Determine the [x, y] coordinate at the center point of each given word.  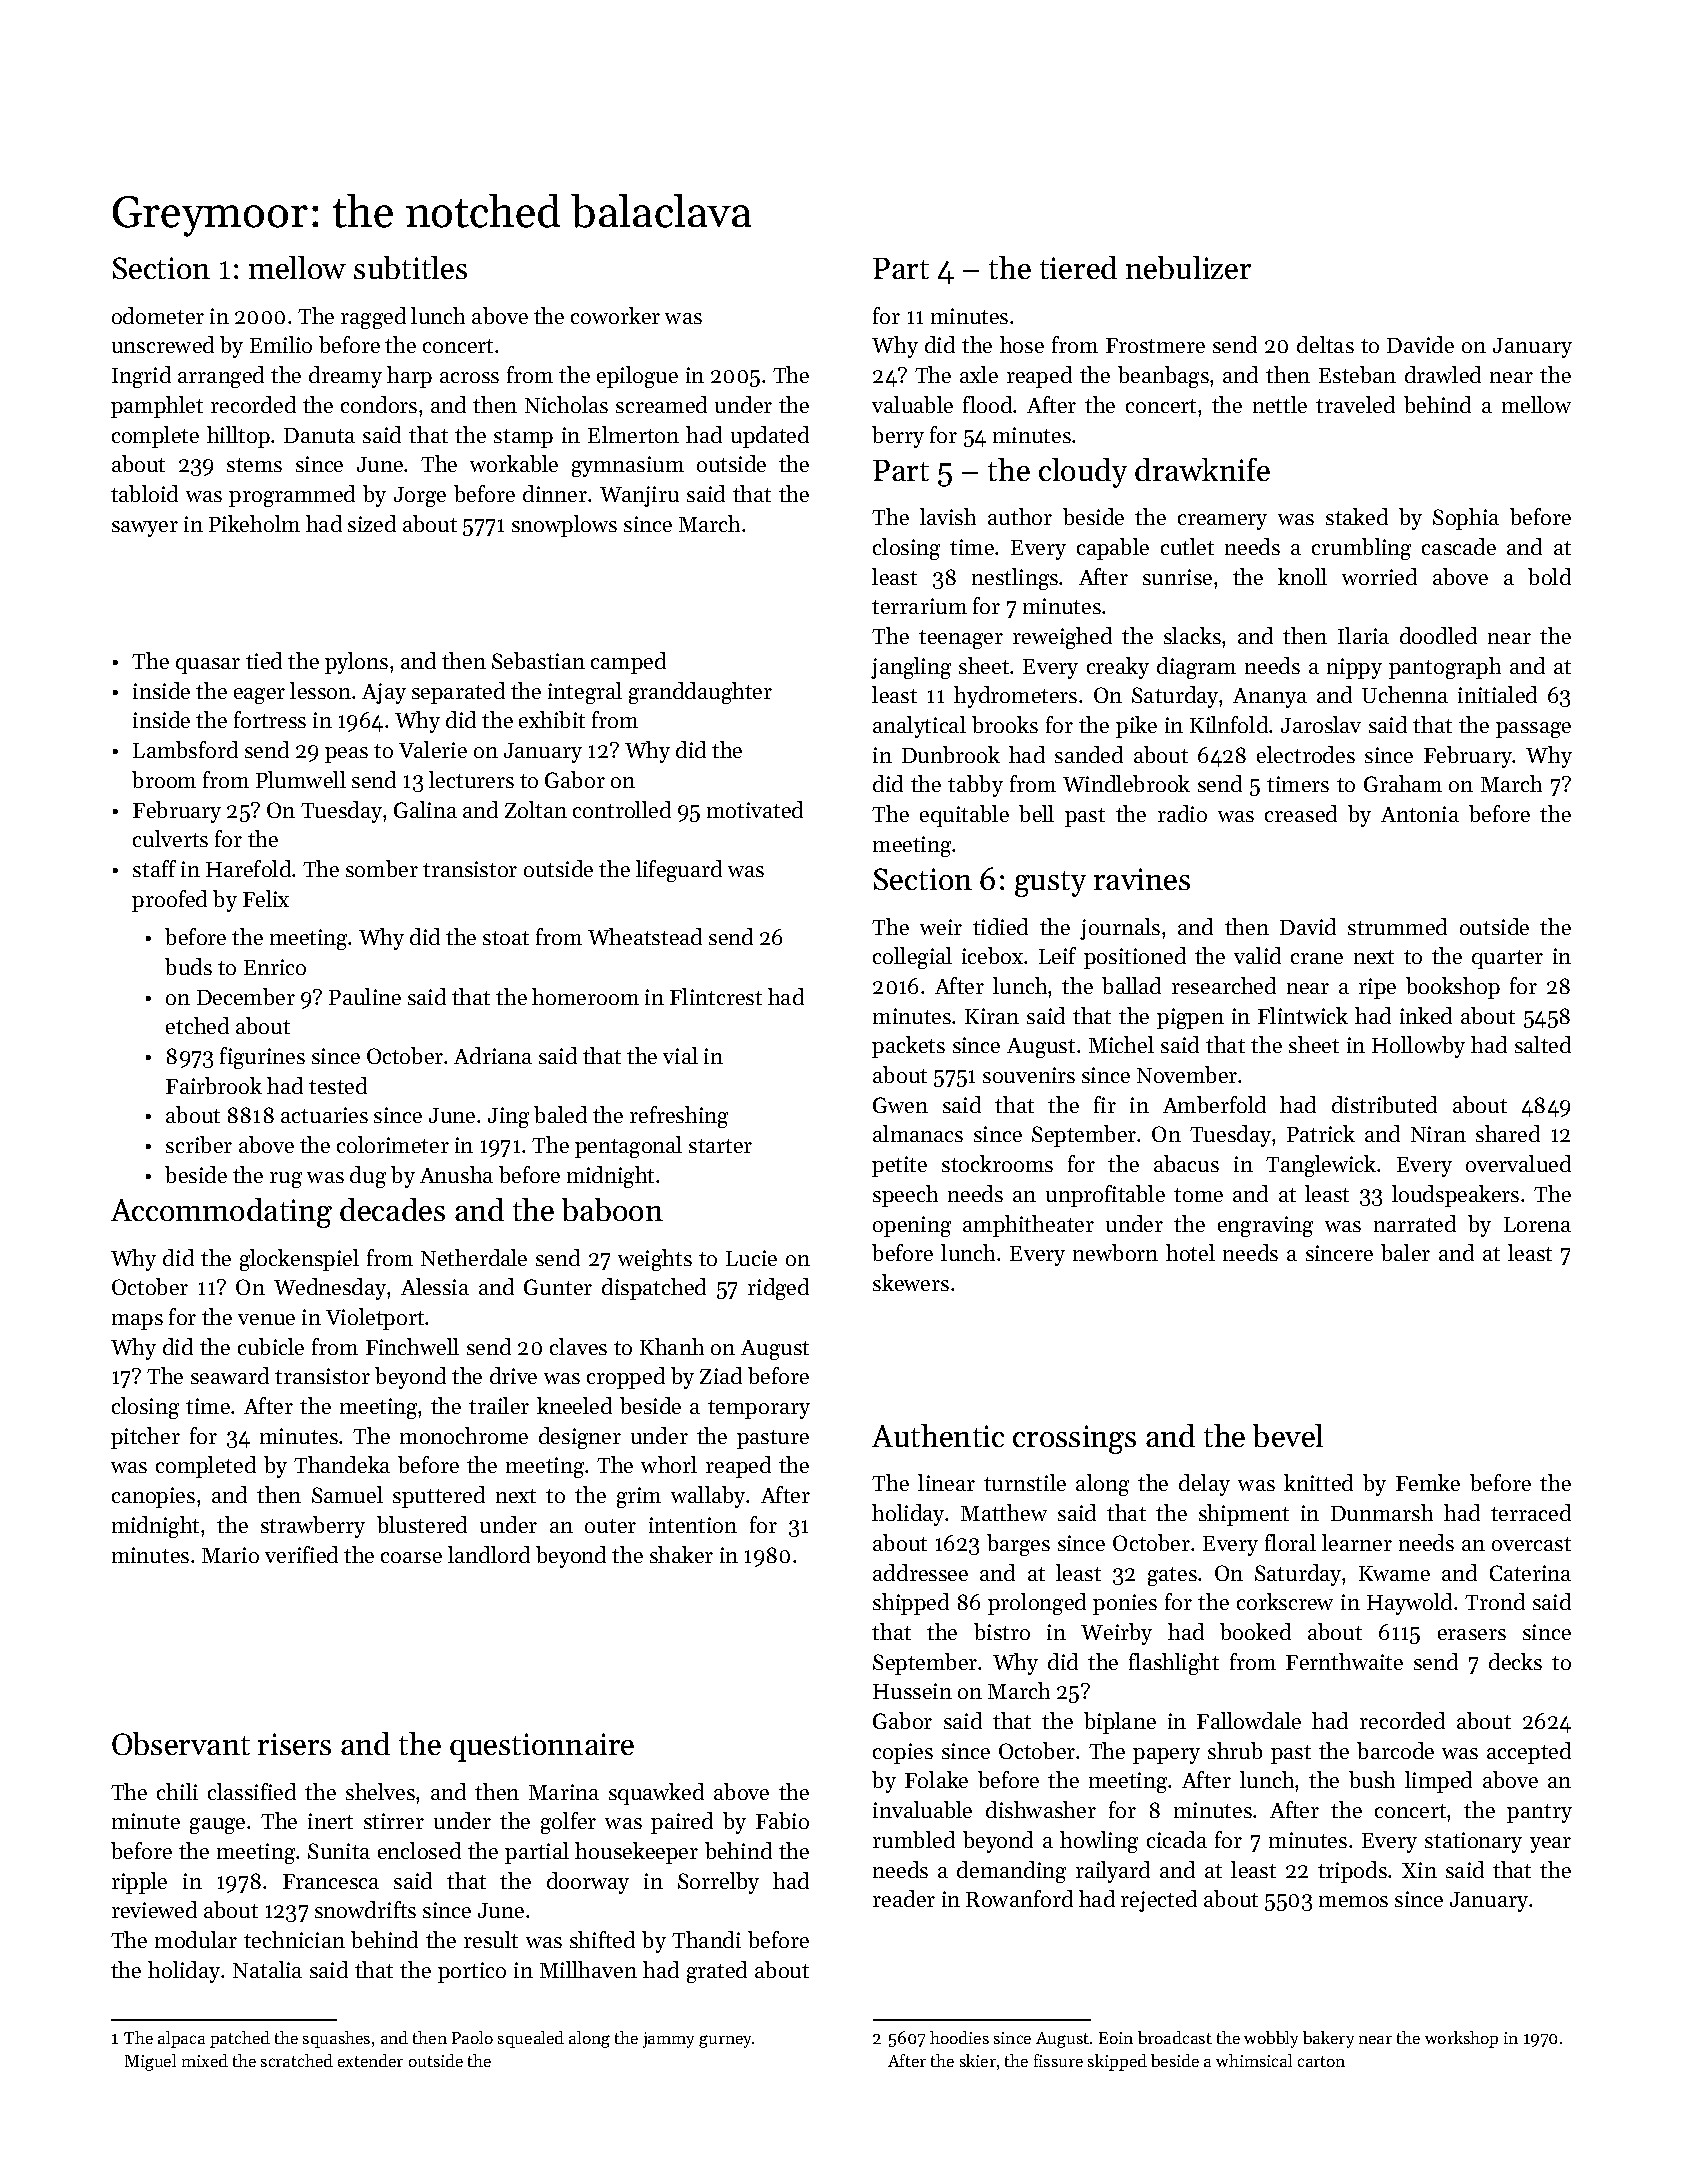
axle [979, 374]
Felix [266, 898]
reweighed [1062, 638]
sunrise [1177, 577]
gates [1172, 1576]
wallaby [709, 1497]
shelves [380, 1791]
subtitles [410, 267]
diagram [1196, 668]
